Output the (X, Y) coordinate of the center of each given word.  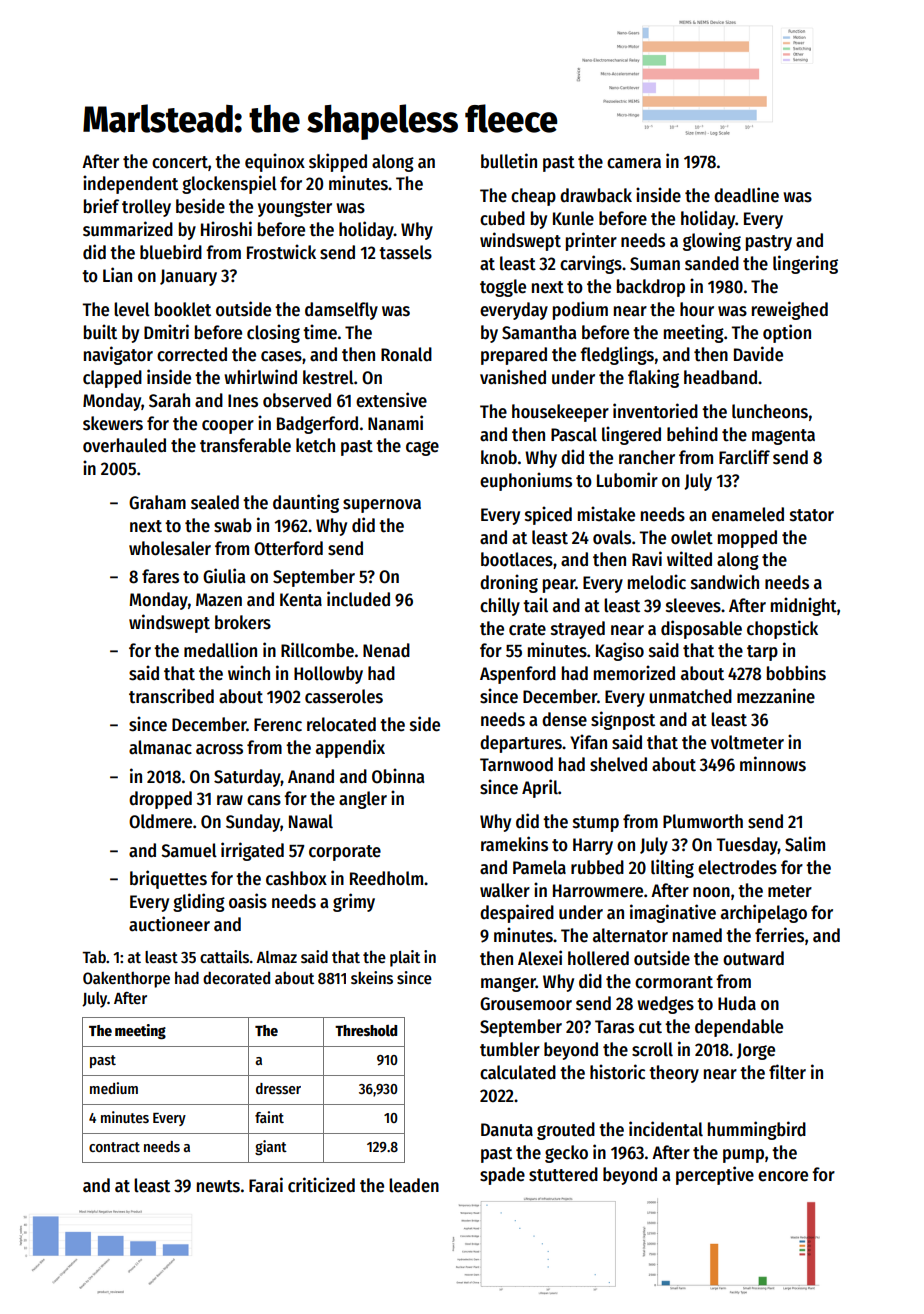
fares (160, 576)
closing (273, 333)
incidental (666, 1129)
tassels (405, 252)
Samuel (189, 850)
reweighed (790, 310)
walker (505, 890)
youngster (295, 209)
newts (218, 1186)
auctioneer (169, 924)
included (358, 599)
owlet (692, 537)
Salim (805, 844)
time (320, 332)
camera (634, 163)
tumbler (510, 1049)
